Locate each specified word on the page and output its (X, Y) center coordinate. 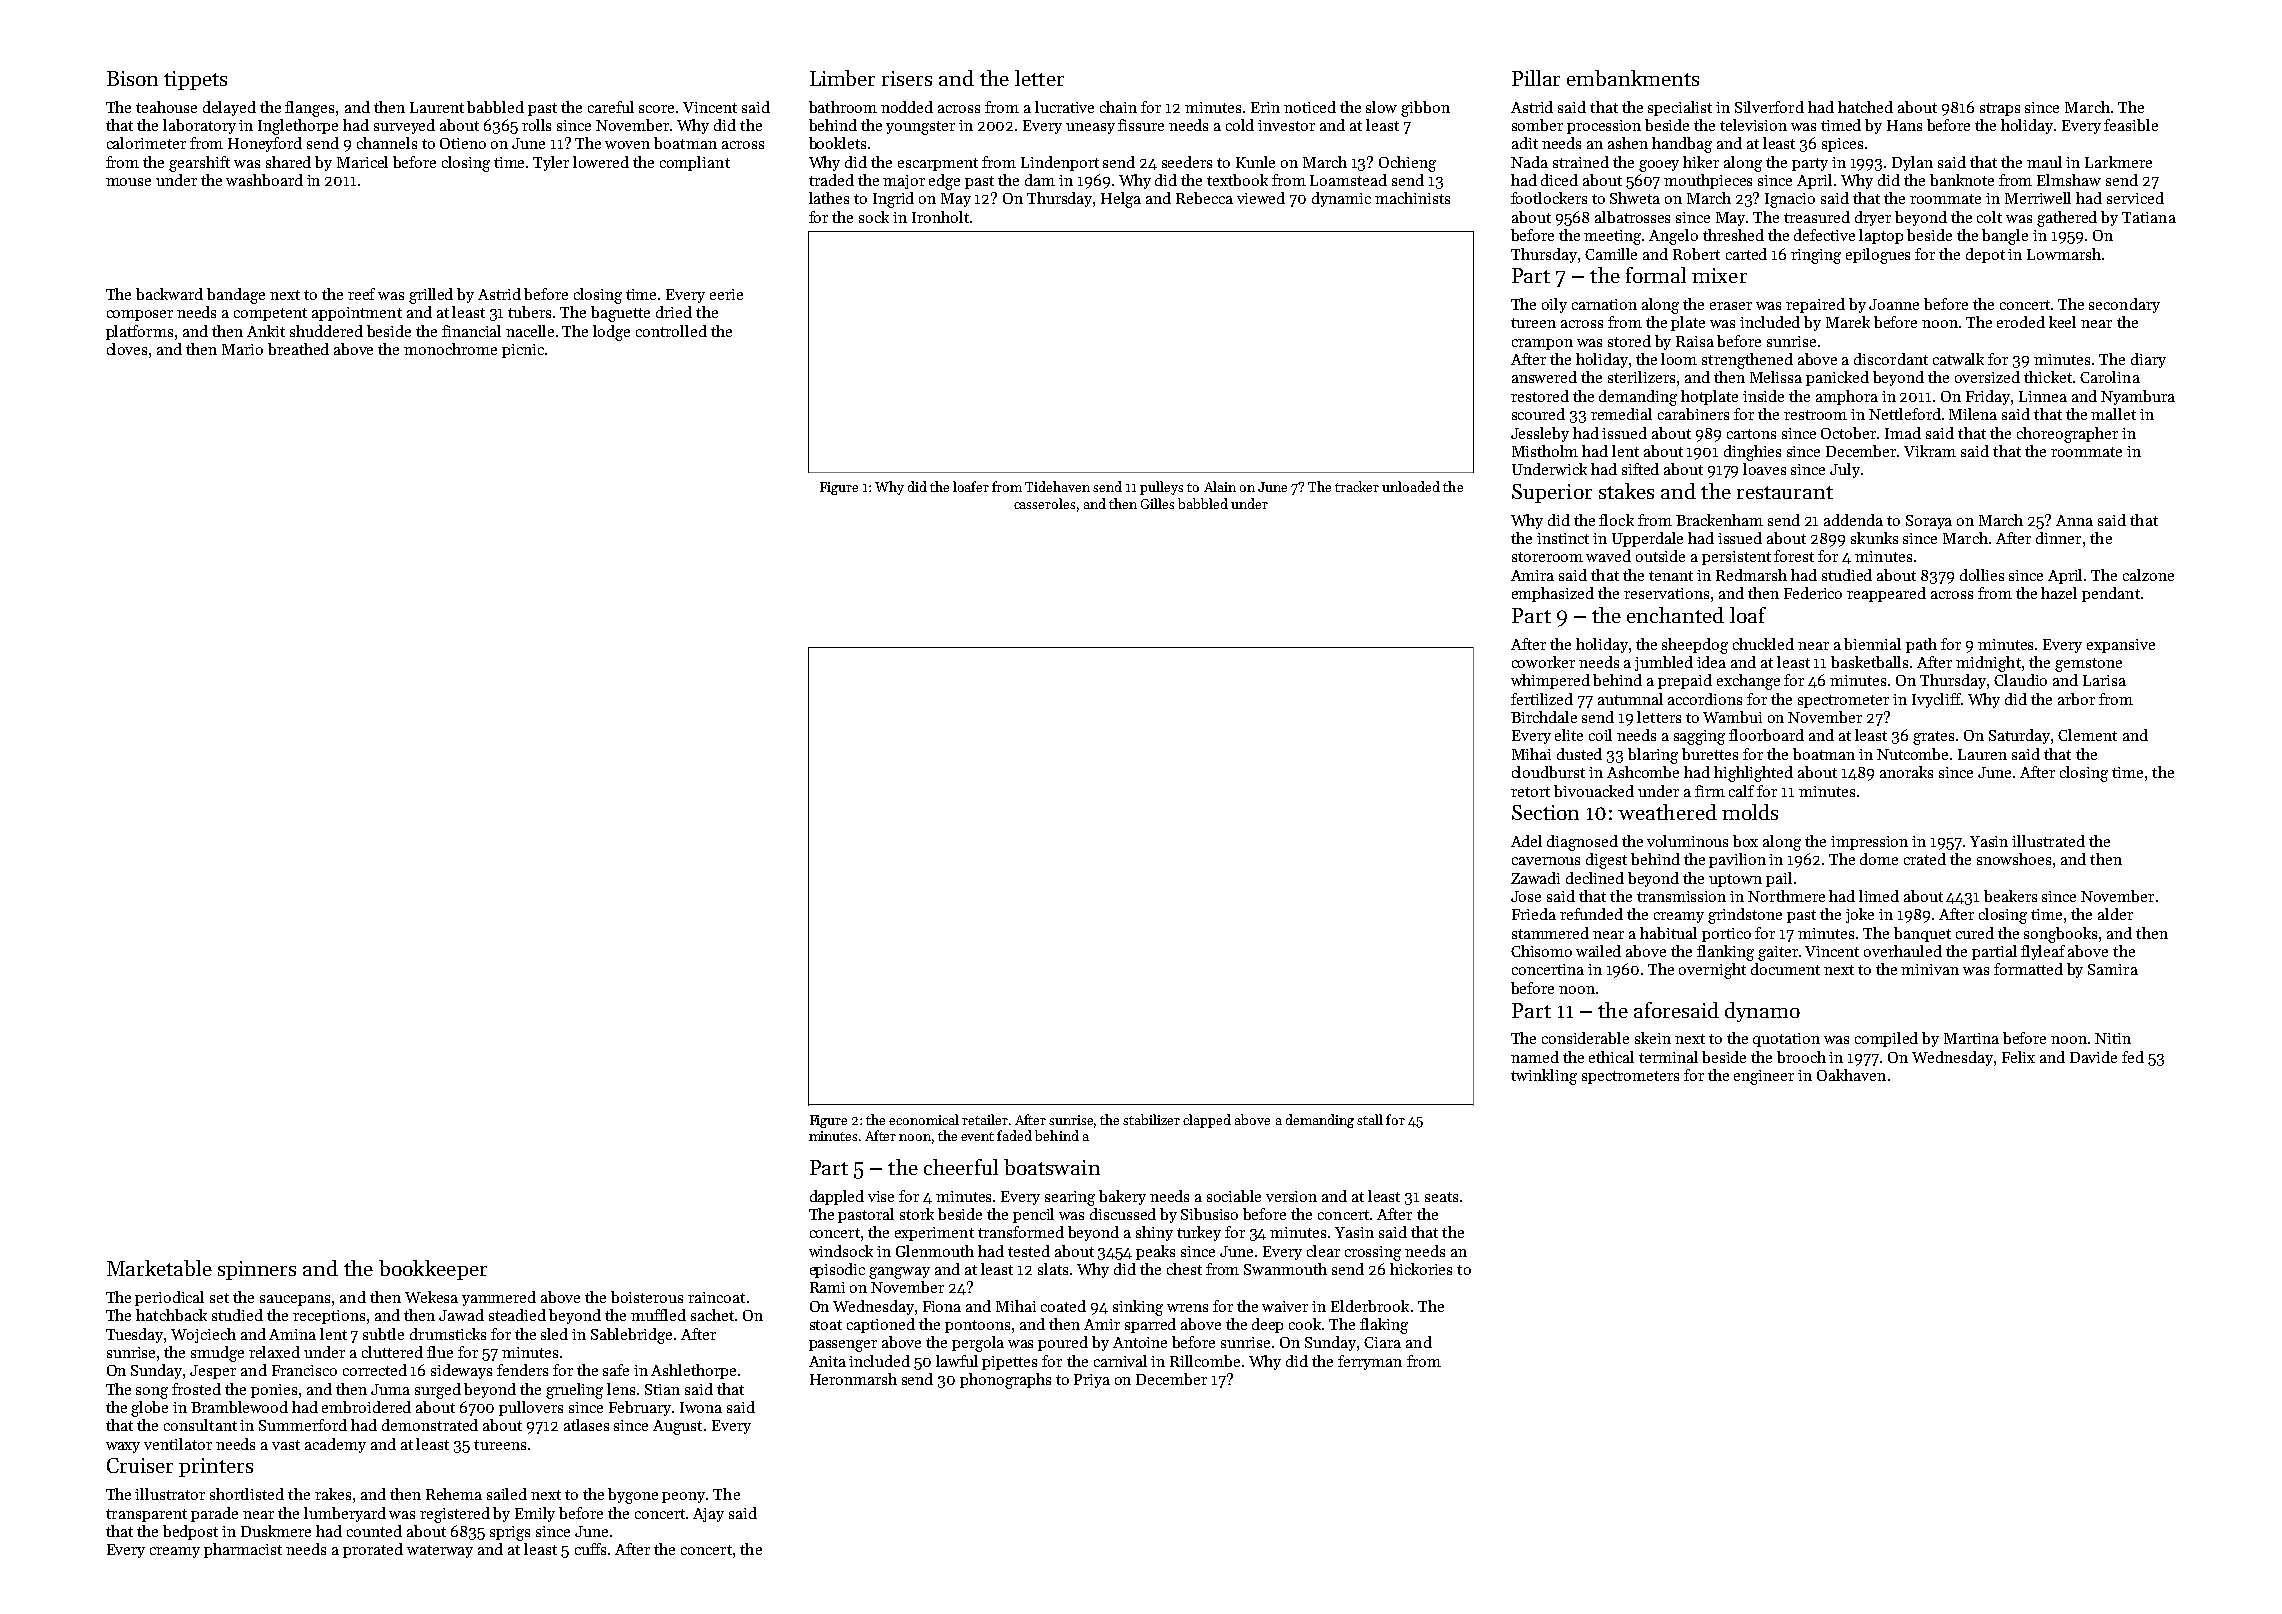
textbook (1237, 180)
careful (611, 107)
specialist (1680, 108)
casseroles (1044, 503)
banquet (1922, 934)
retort (1530, 792)
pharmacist (243, 1550)
